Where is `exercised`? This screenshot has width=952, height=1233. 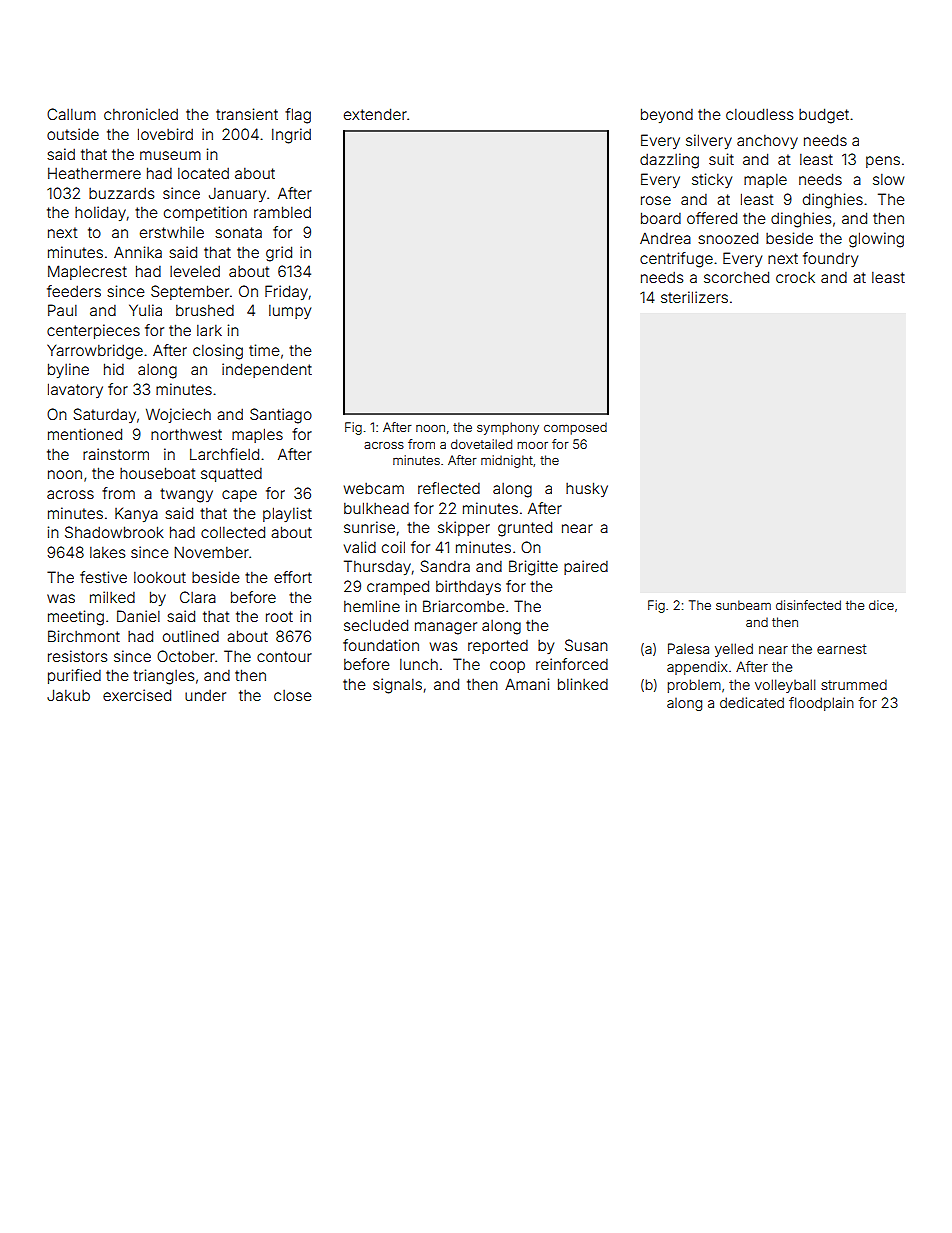 exercised is located at coordinates (137, 695).
